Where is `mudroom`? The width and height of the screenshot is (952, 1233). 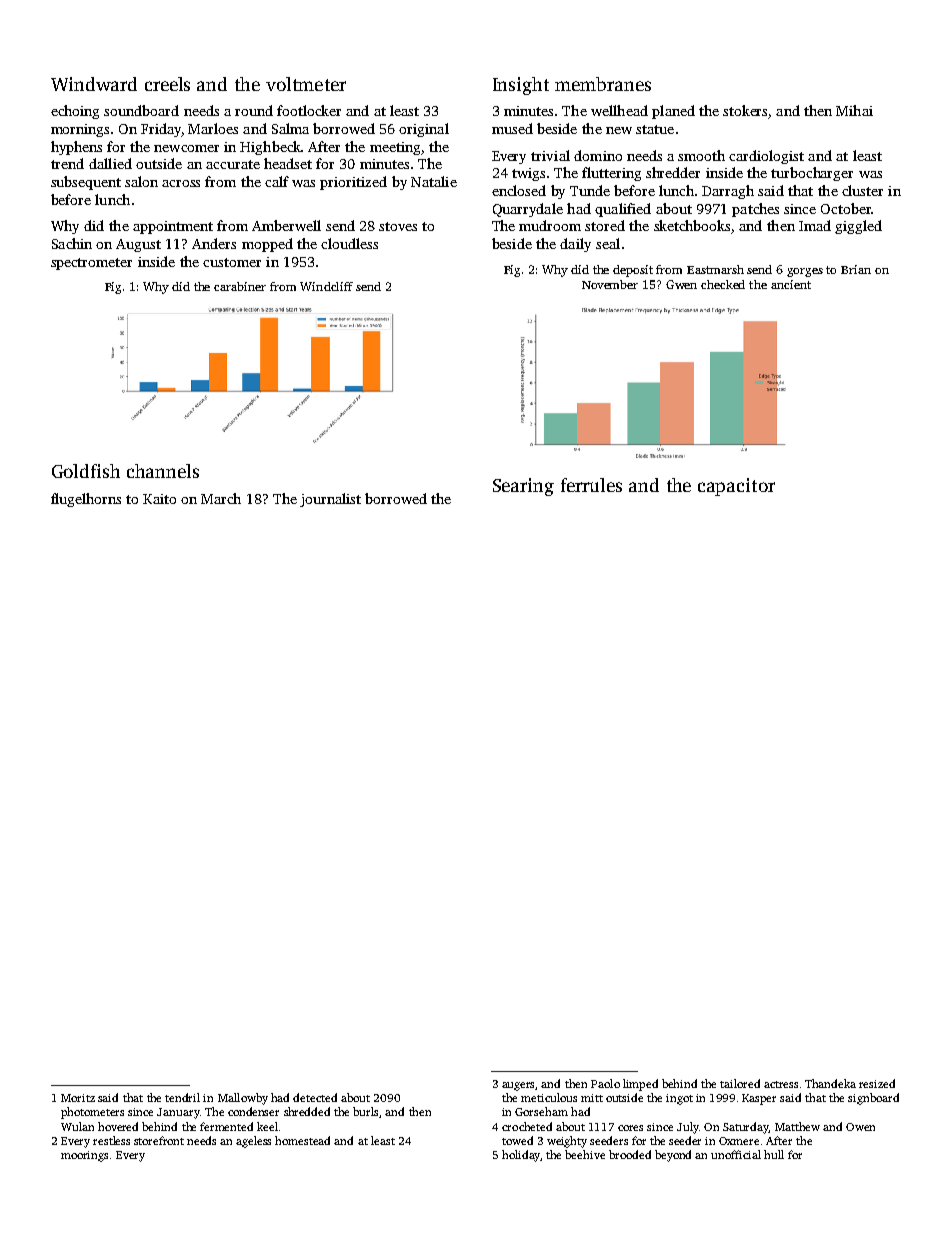
mudroom is located at coordinates (550, 225).
